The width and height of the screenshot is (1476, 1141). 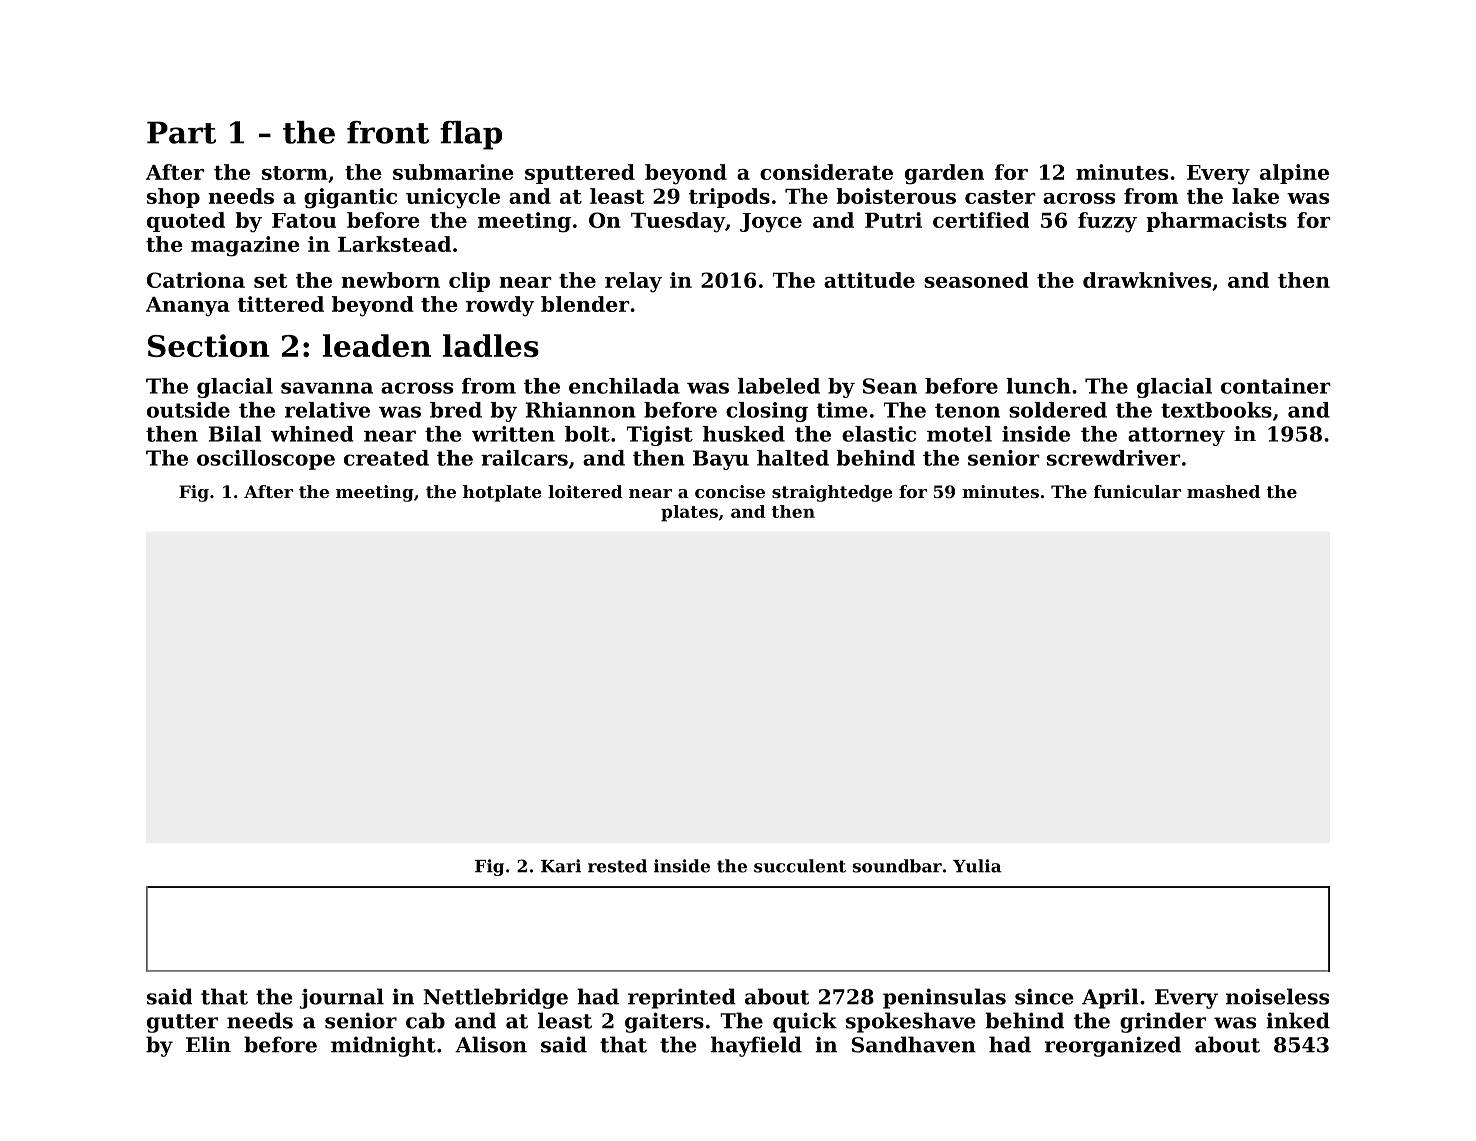 I want to click on Yulia, so click(x=977, y=866).
